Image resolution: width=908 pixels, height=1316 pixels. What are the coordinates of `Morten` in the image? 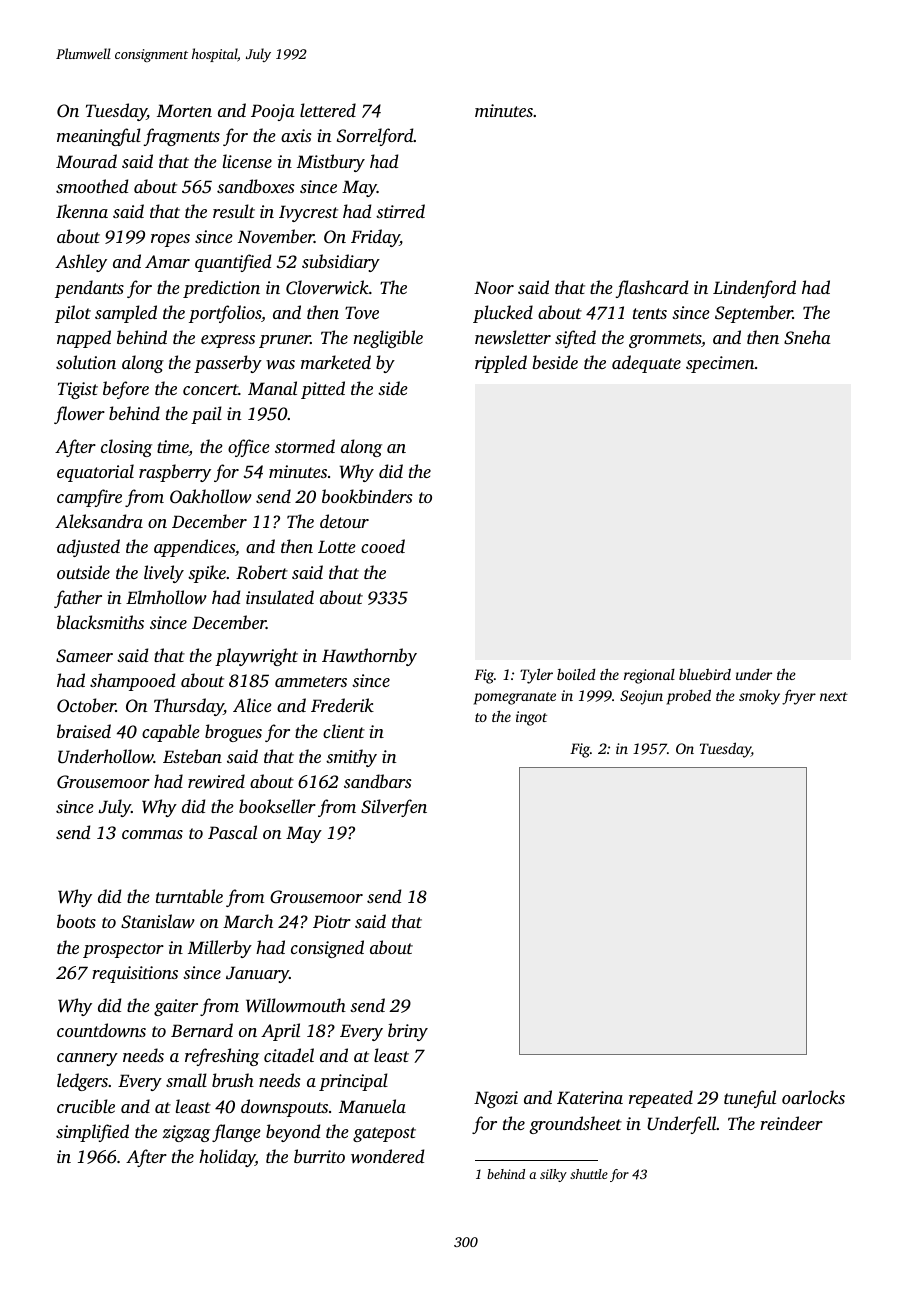 It's located at (184, 110).
